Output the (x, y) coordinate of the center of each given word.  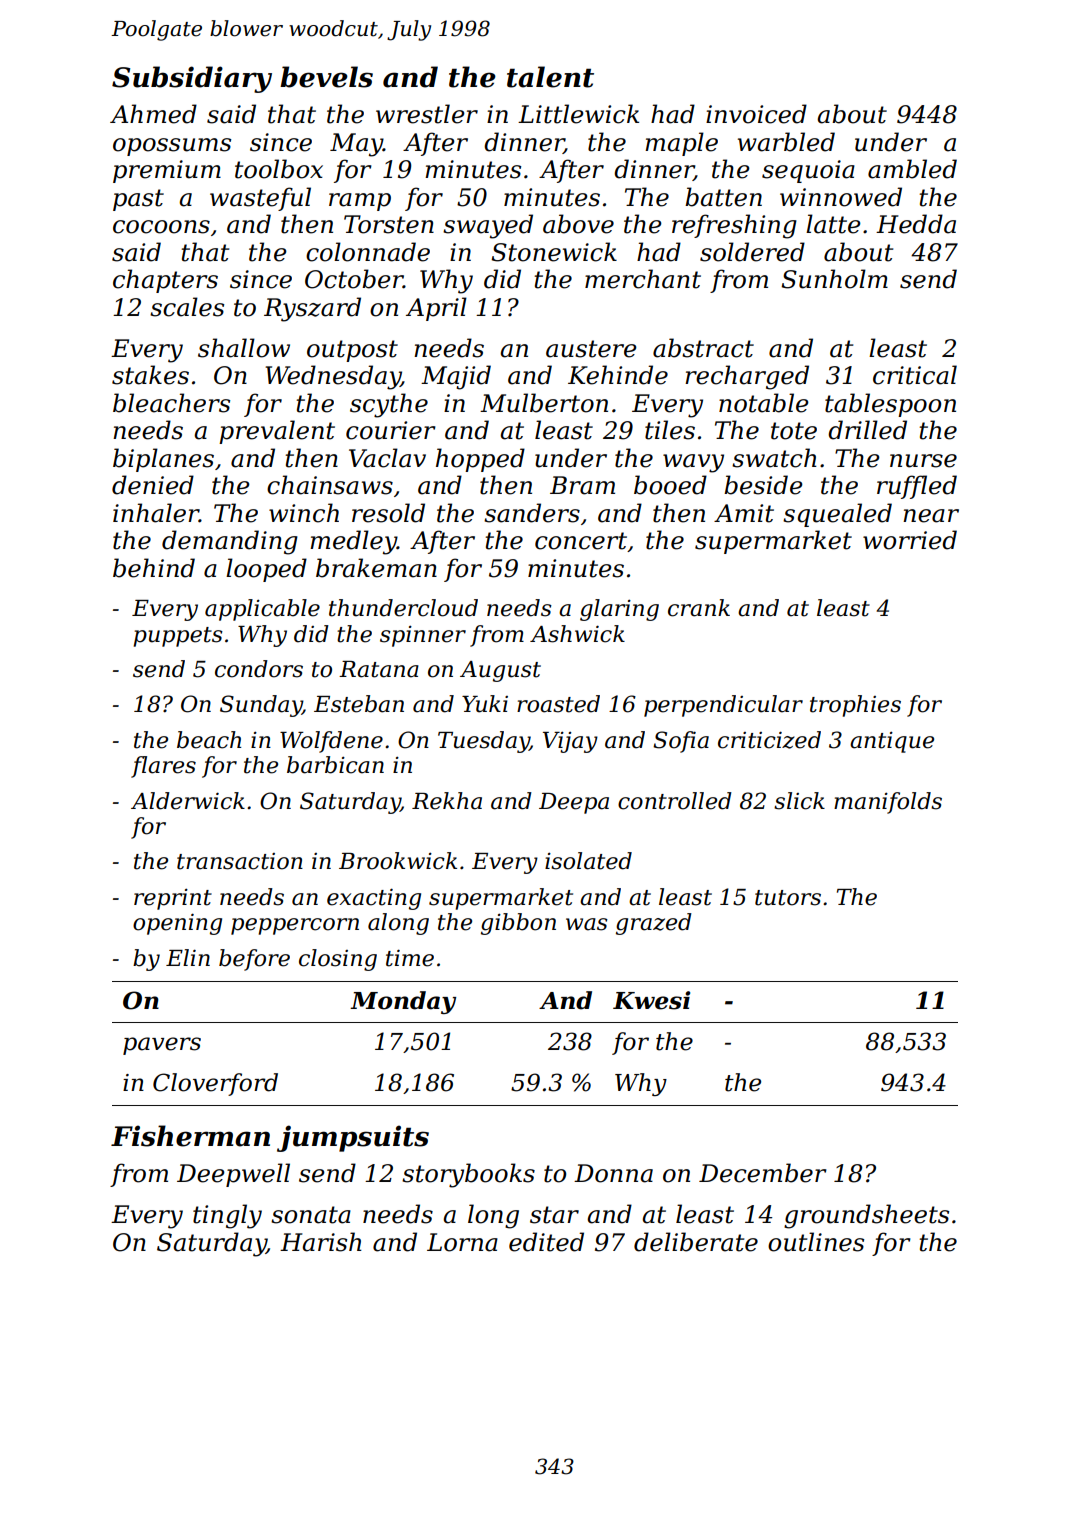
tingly (227, 1216)
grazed (654, 924)
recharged (747, 377)
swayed (488, 226)
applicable (262, 610)
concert (581, 541)
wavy (693, 463)
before (254, 960)
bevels (326, 77)
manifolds (888, 803)
